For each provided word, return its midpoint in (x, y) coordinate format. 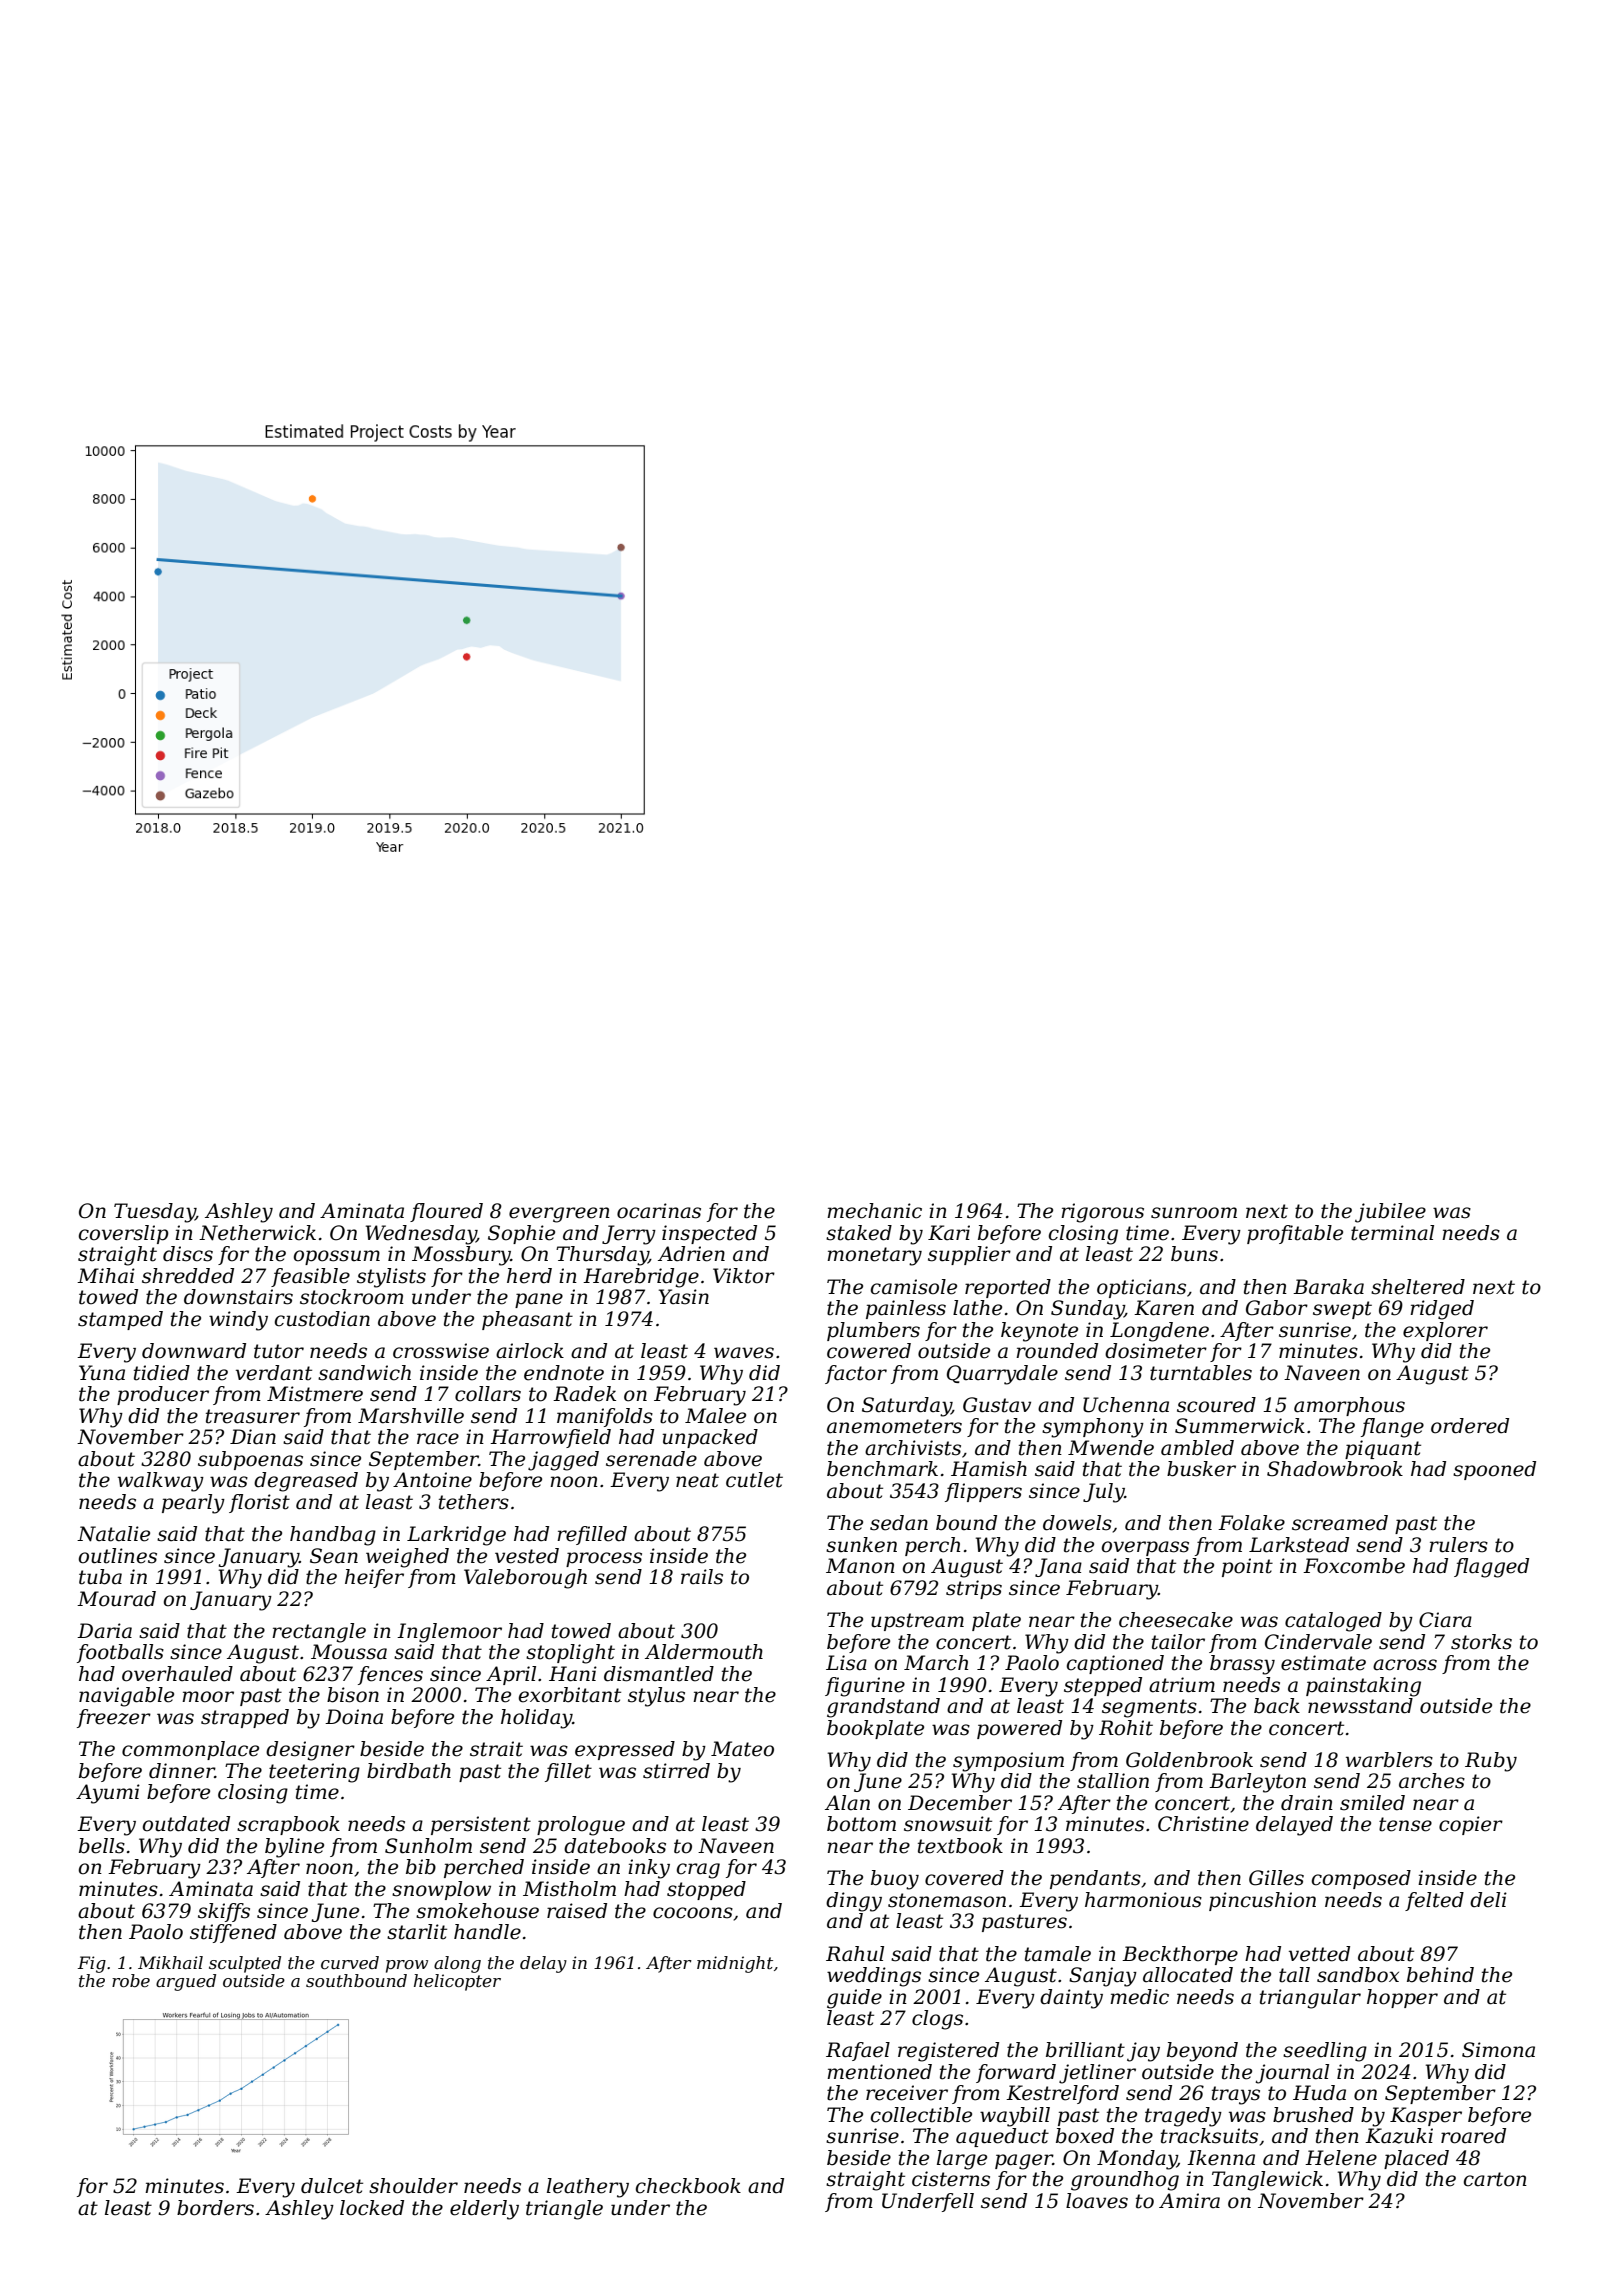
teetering (314, 1773)
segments (1149, 1708)
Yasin (684, 1297)
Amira (1189, 2201)
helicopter (457, 1982)
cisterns (951, 2179)
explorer (1445, 1331)
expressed (625, 1750)
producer (163, 1395)
